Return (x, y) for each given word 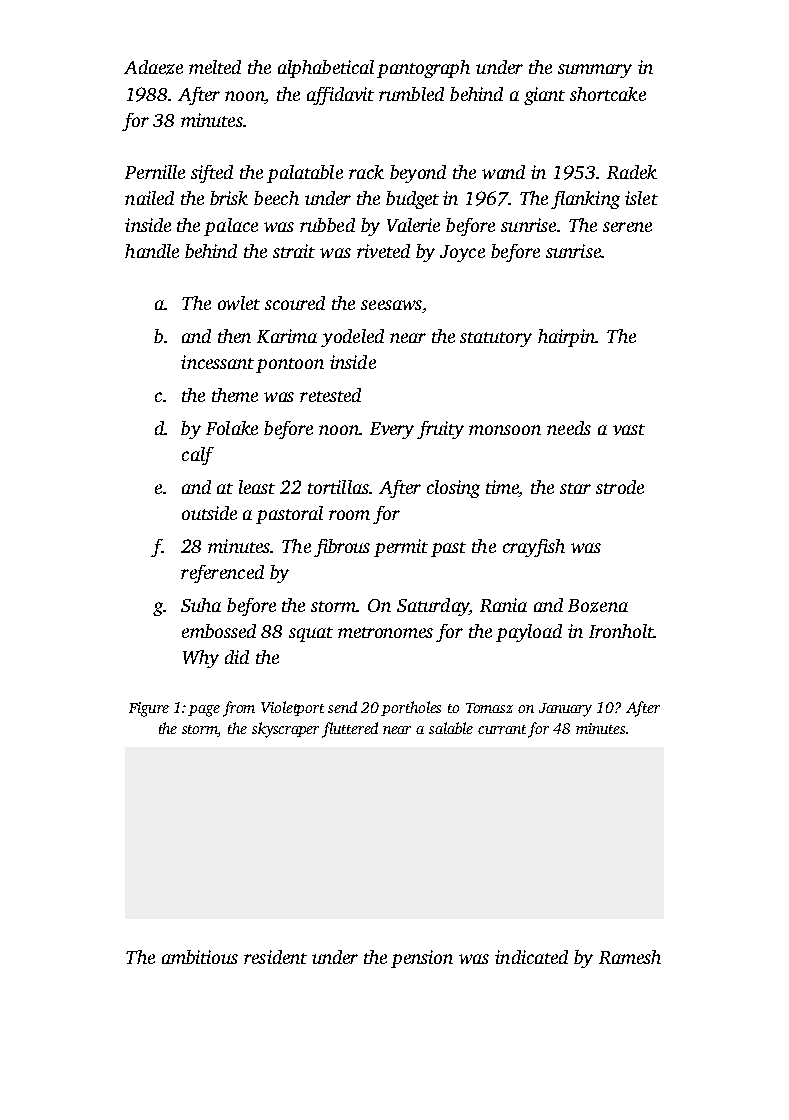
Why (201, 659)
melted (215, 67)
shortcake (608, 94)
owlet (239, 303)
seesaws (391, 305)
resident (275, 957)
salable (451, 728)
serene (627, 227)
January (565, 710)
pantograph (423, 69)
